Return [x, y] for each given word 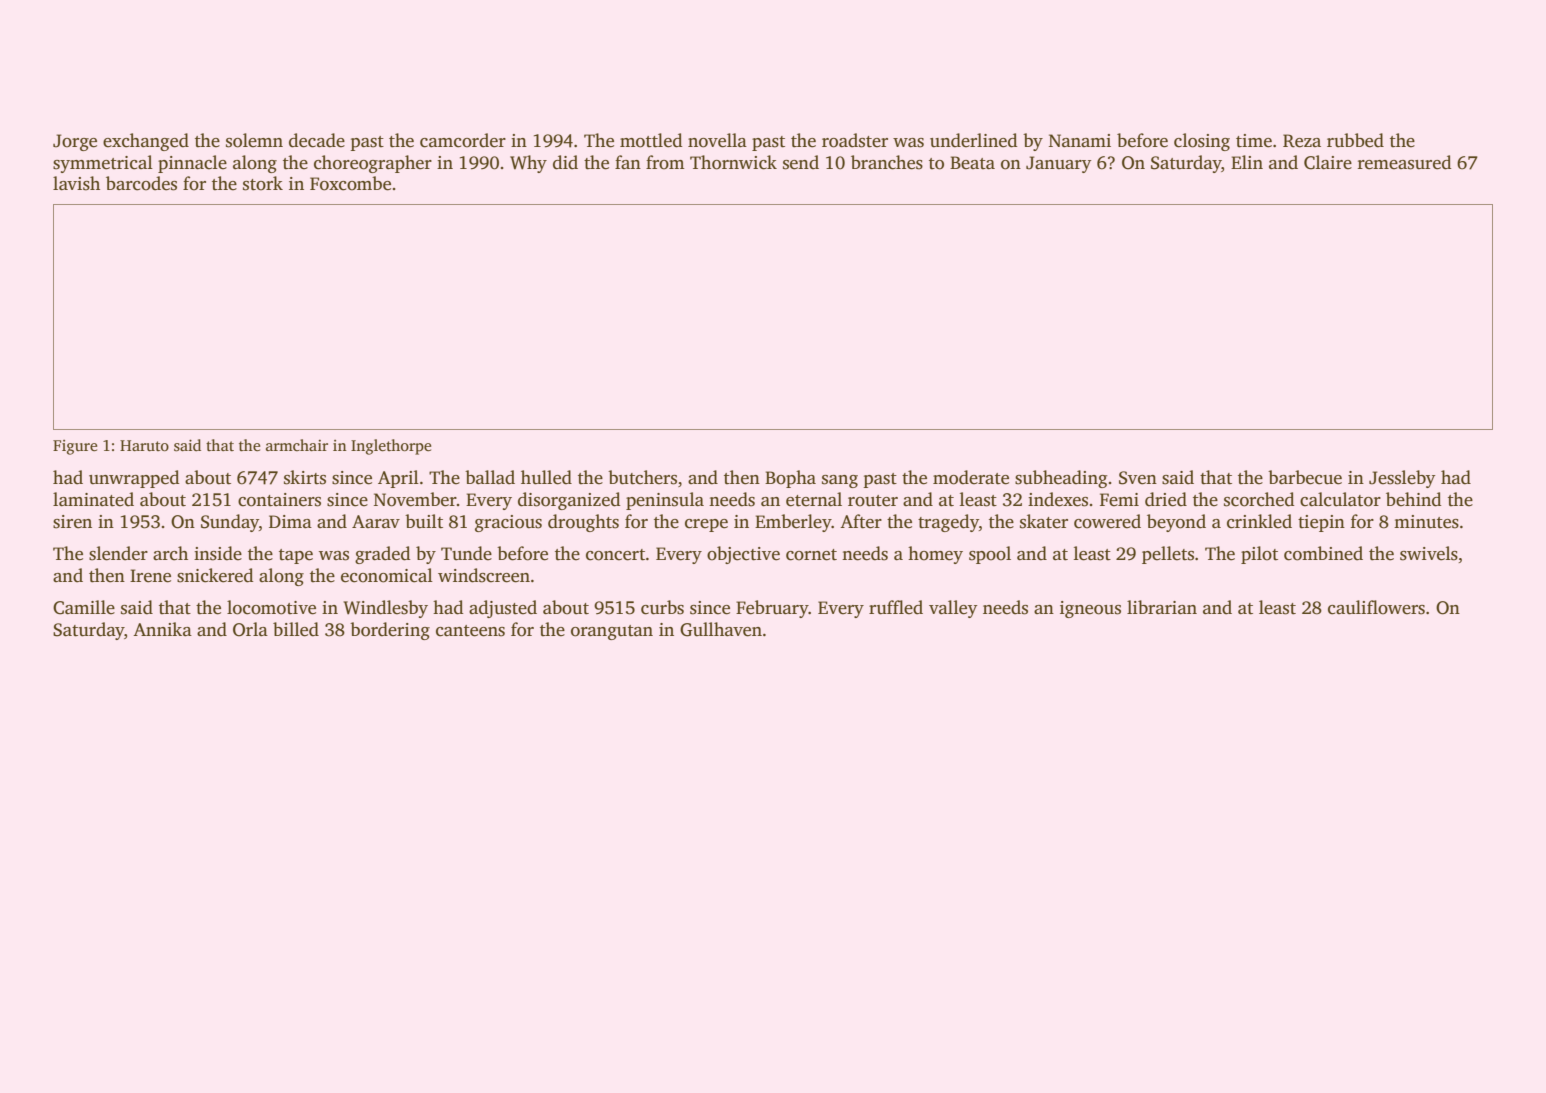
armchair [297, 445]
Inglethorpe [391, 447]
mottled [651, 140]
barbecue [1305, 477]
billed [296, 629]
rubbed [1355, 140]
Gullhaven [721, 629]
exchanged [146, 142]
